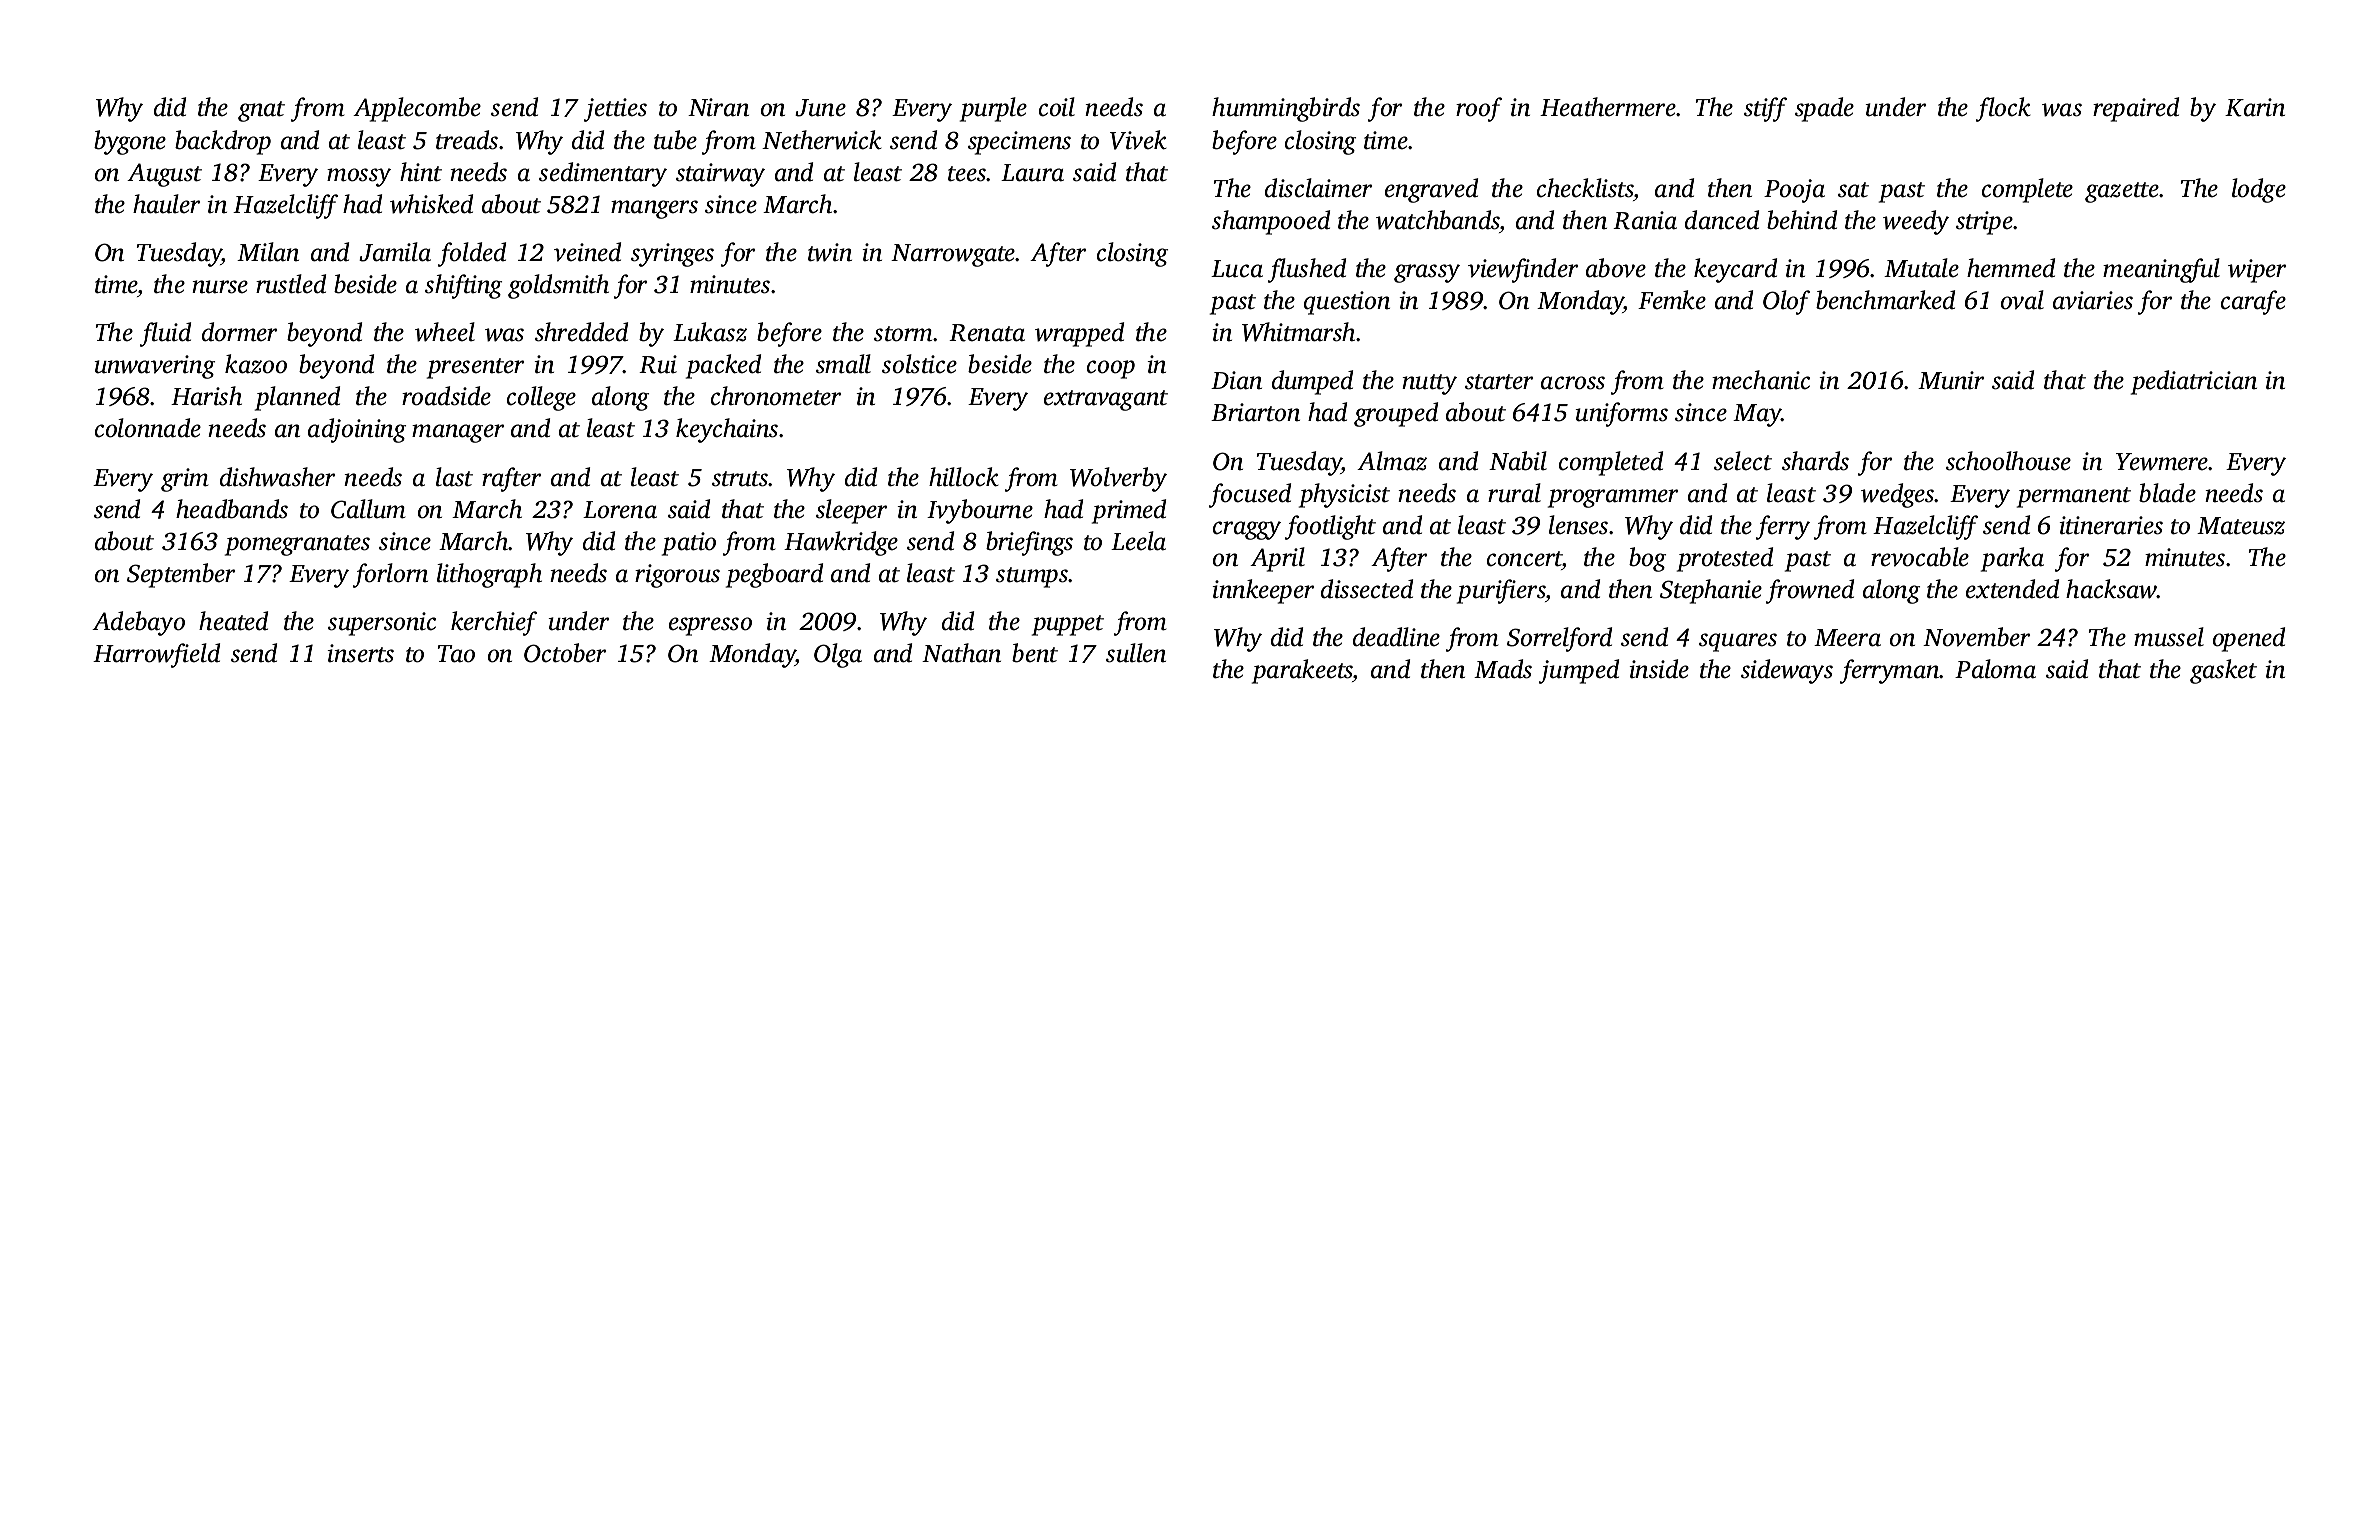  What do you see at coordinates (1129, 511) in the image?
I see `primed` at bounding box center [1129, 511].
